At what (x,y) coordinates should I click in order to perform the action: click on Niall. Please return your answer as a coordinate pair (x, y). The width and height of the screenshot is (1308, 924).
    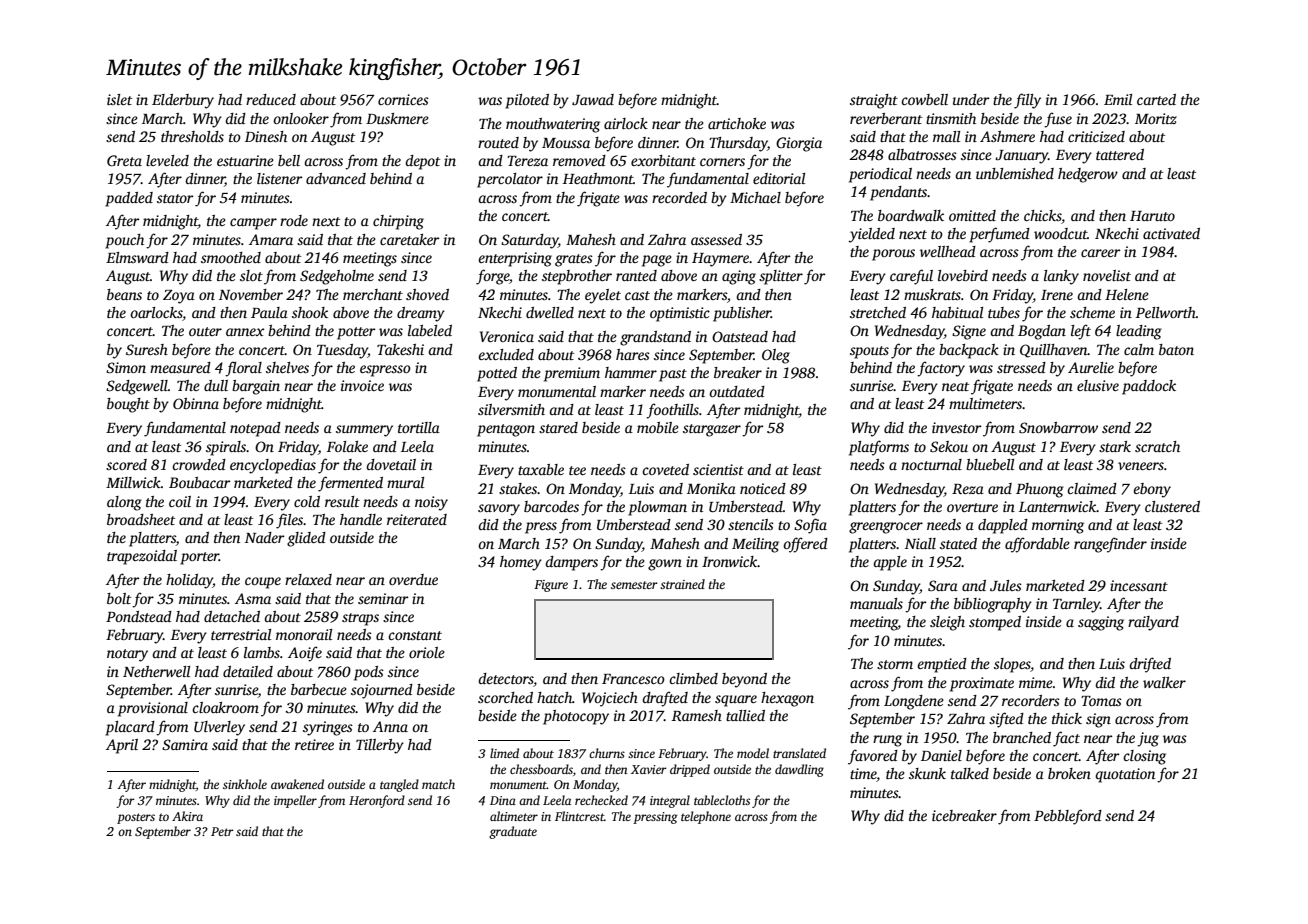
    Looking at the image, I should click on (920, 543).
